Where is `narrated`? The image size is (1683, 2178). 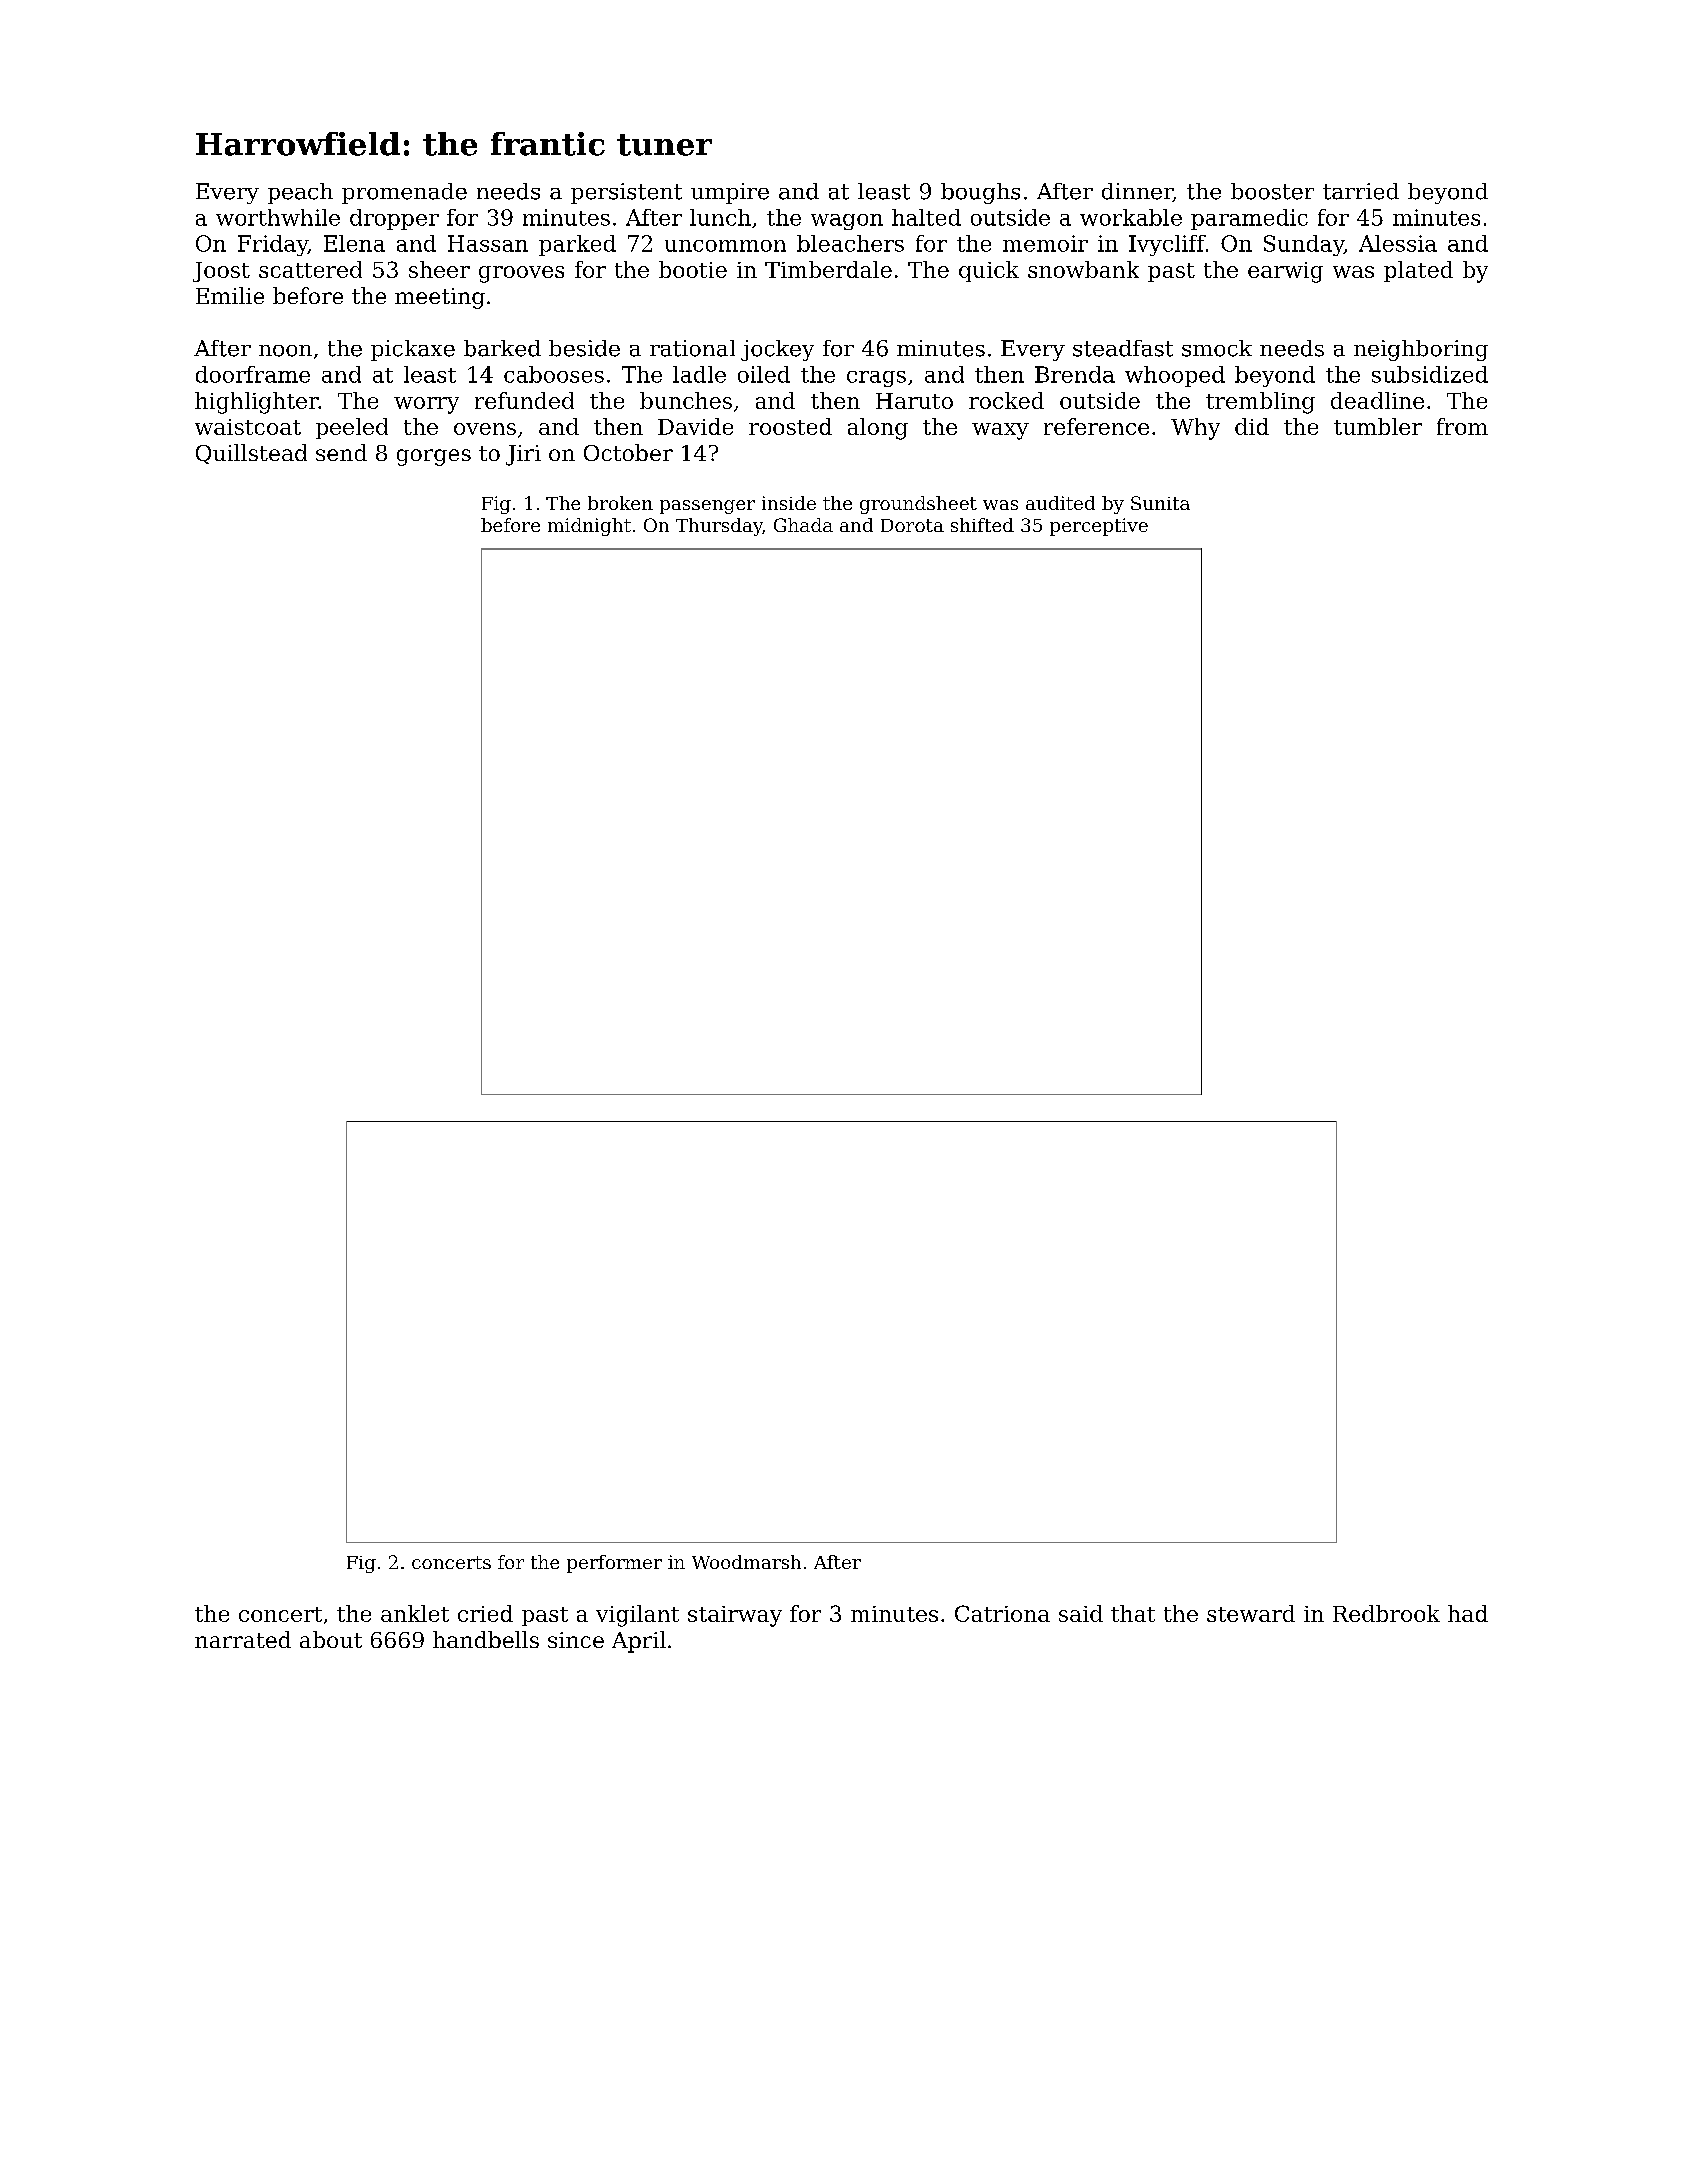 narrated is located at coordinates (243, 1639).
